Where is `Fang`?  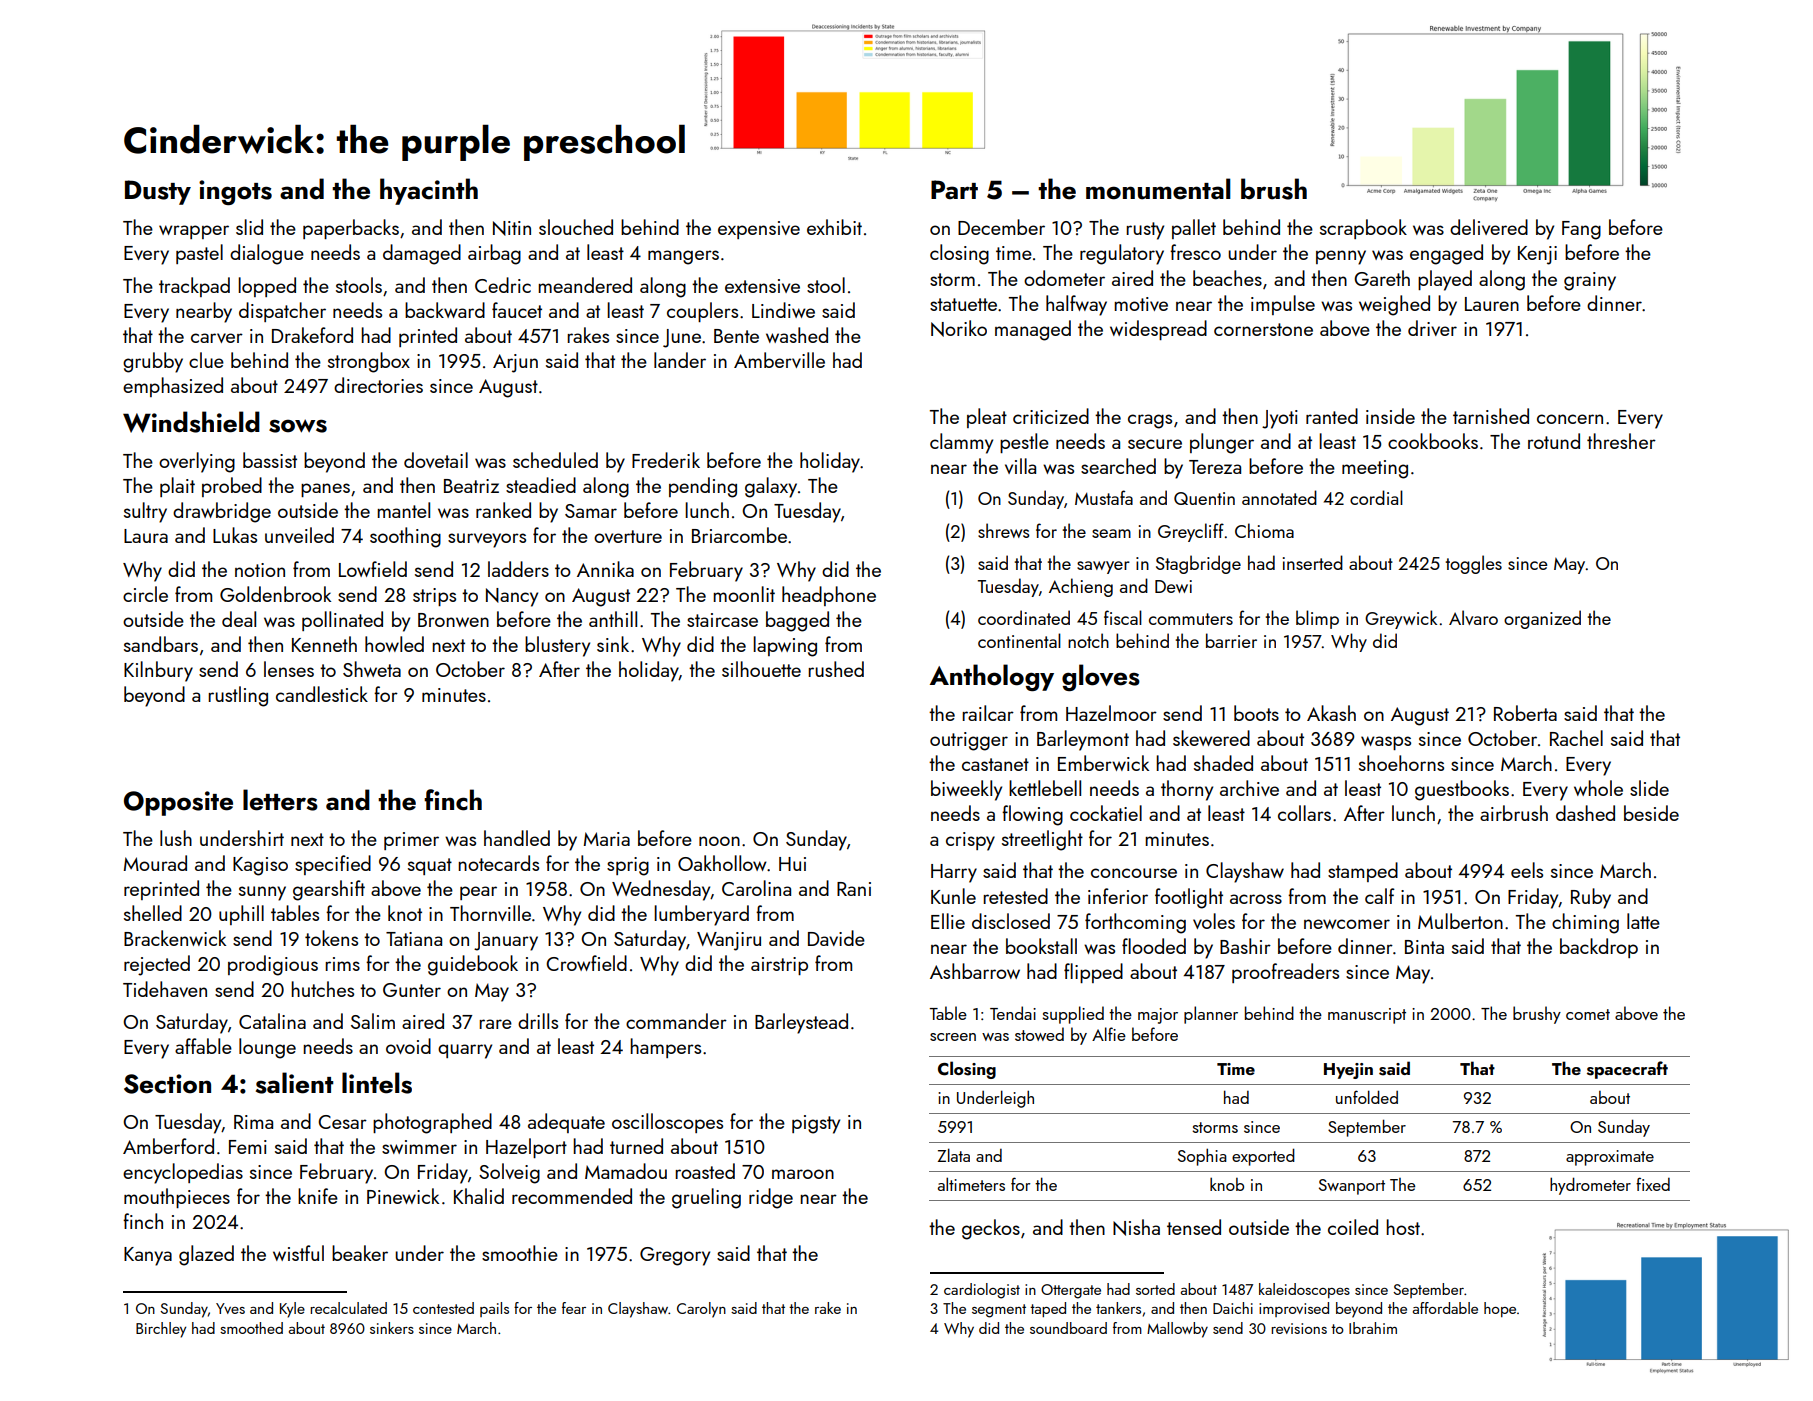 Fang is located at coordinates (1581, 230).
